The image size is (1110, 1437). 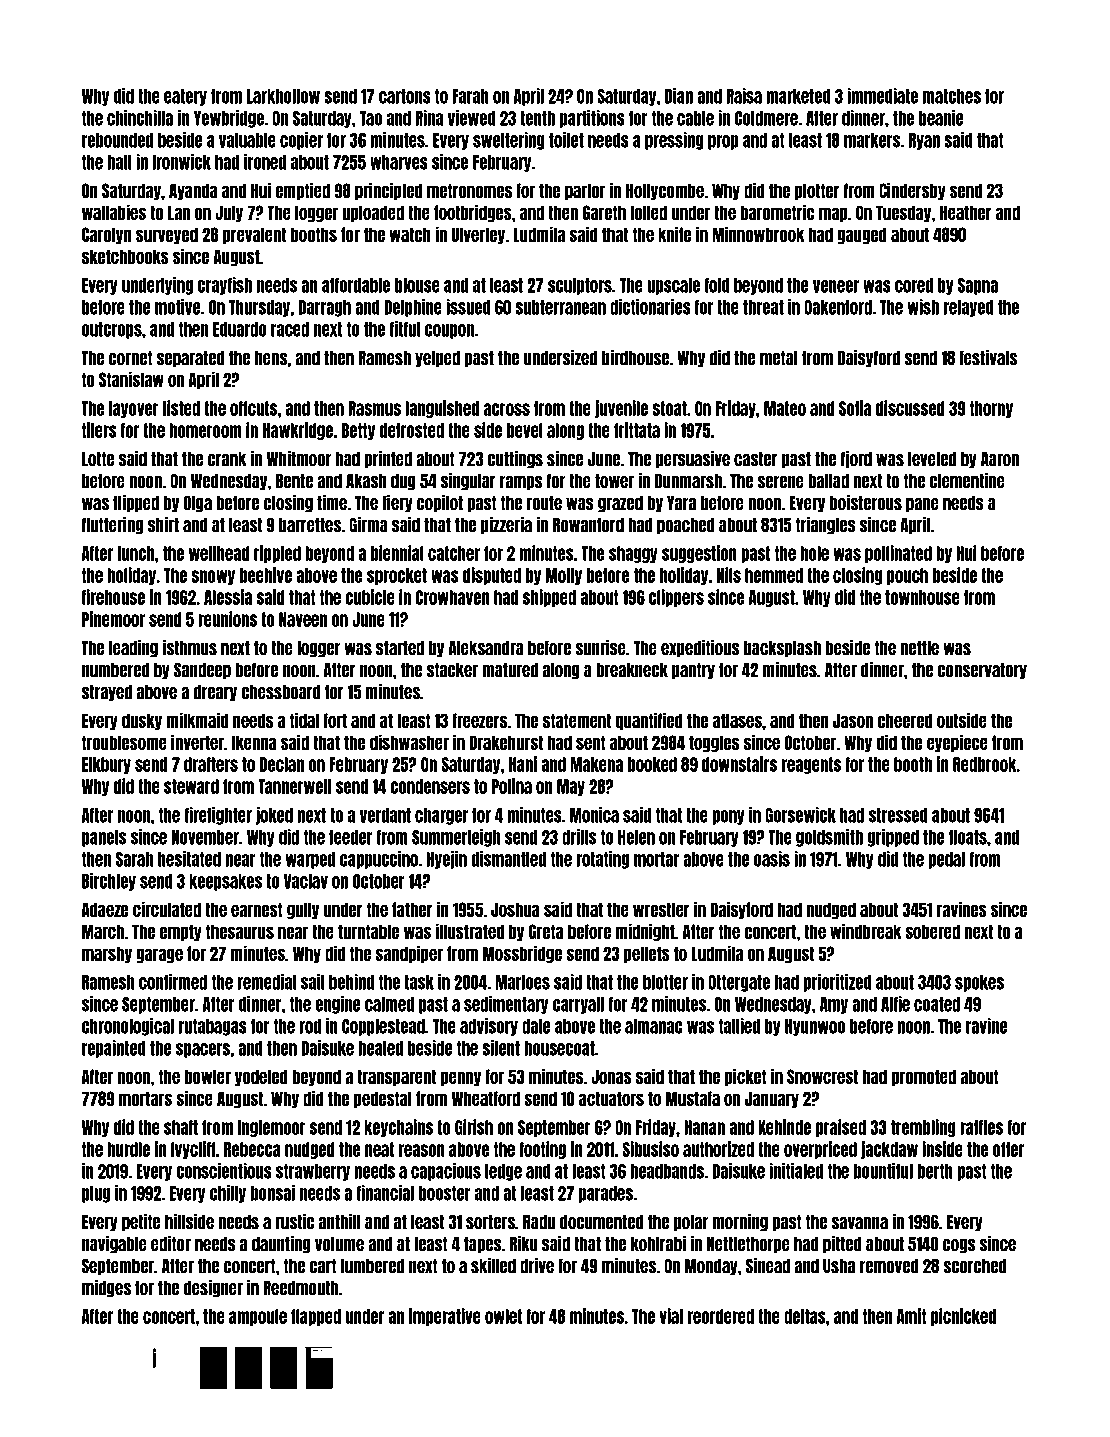 I want to click on marketed, so click(x=798, y=96).
